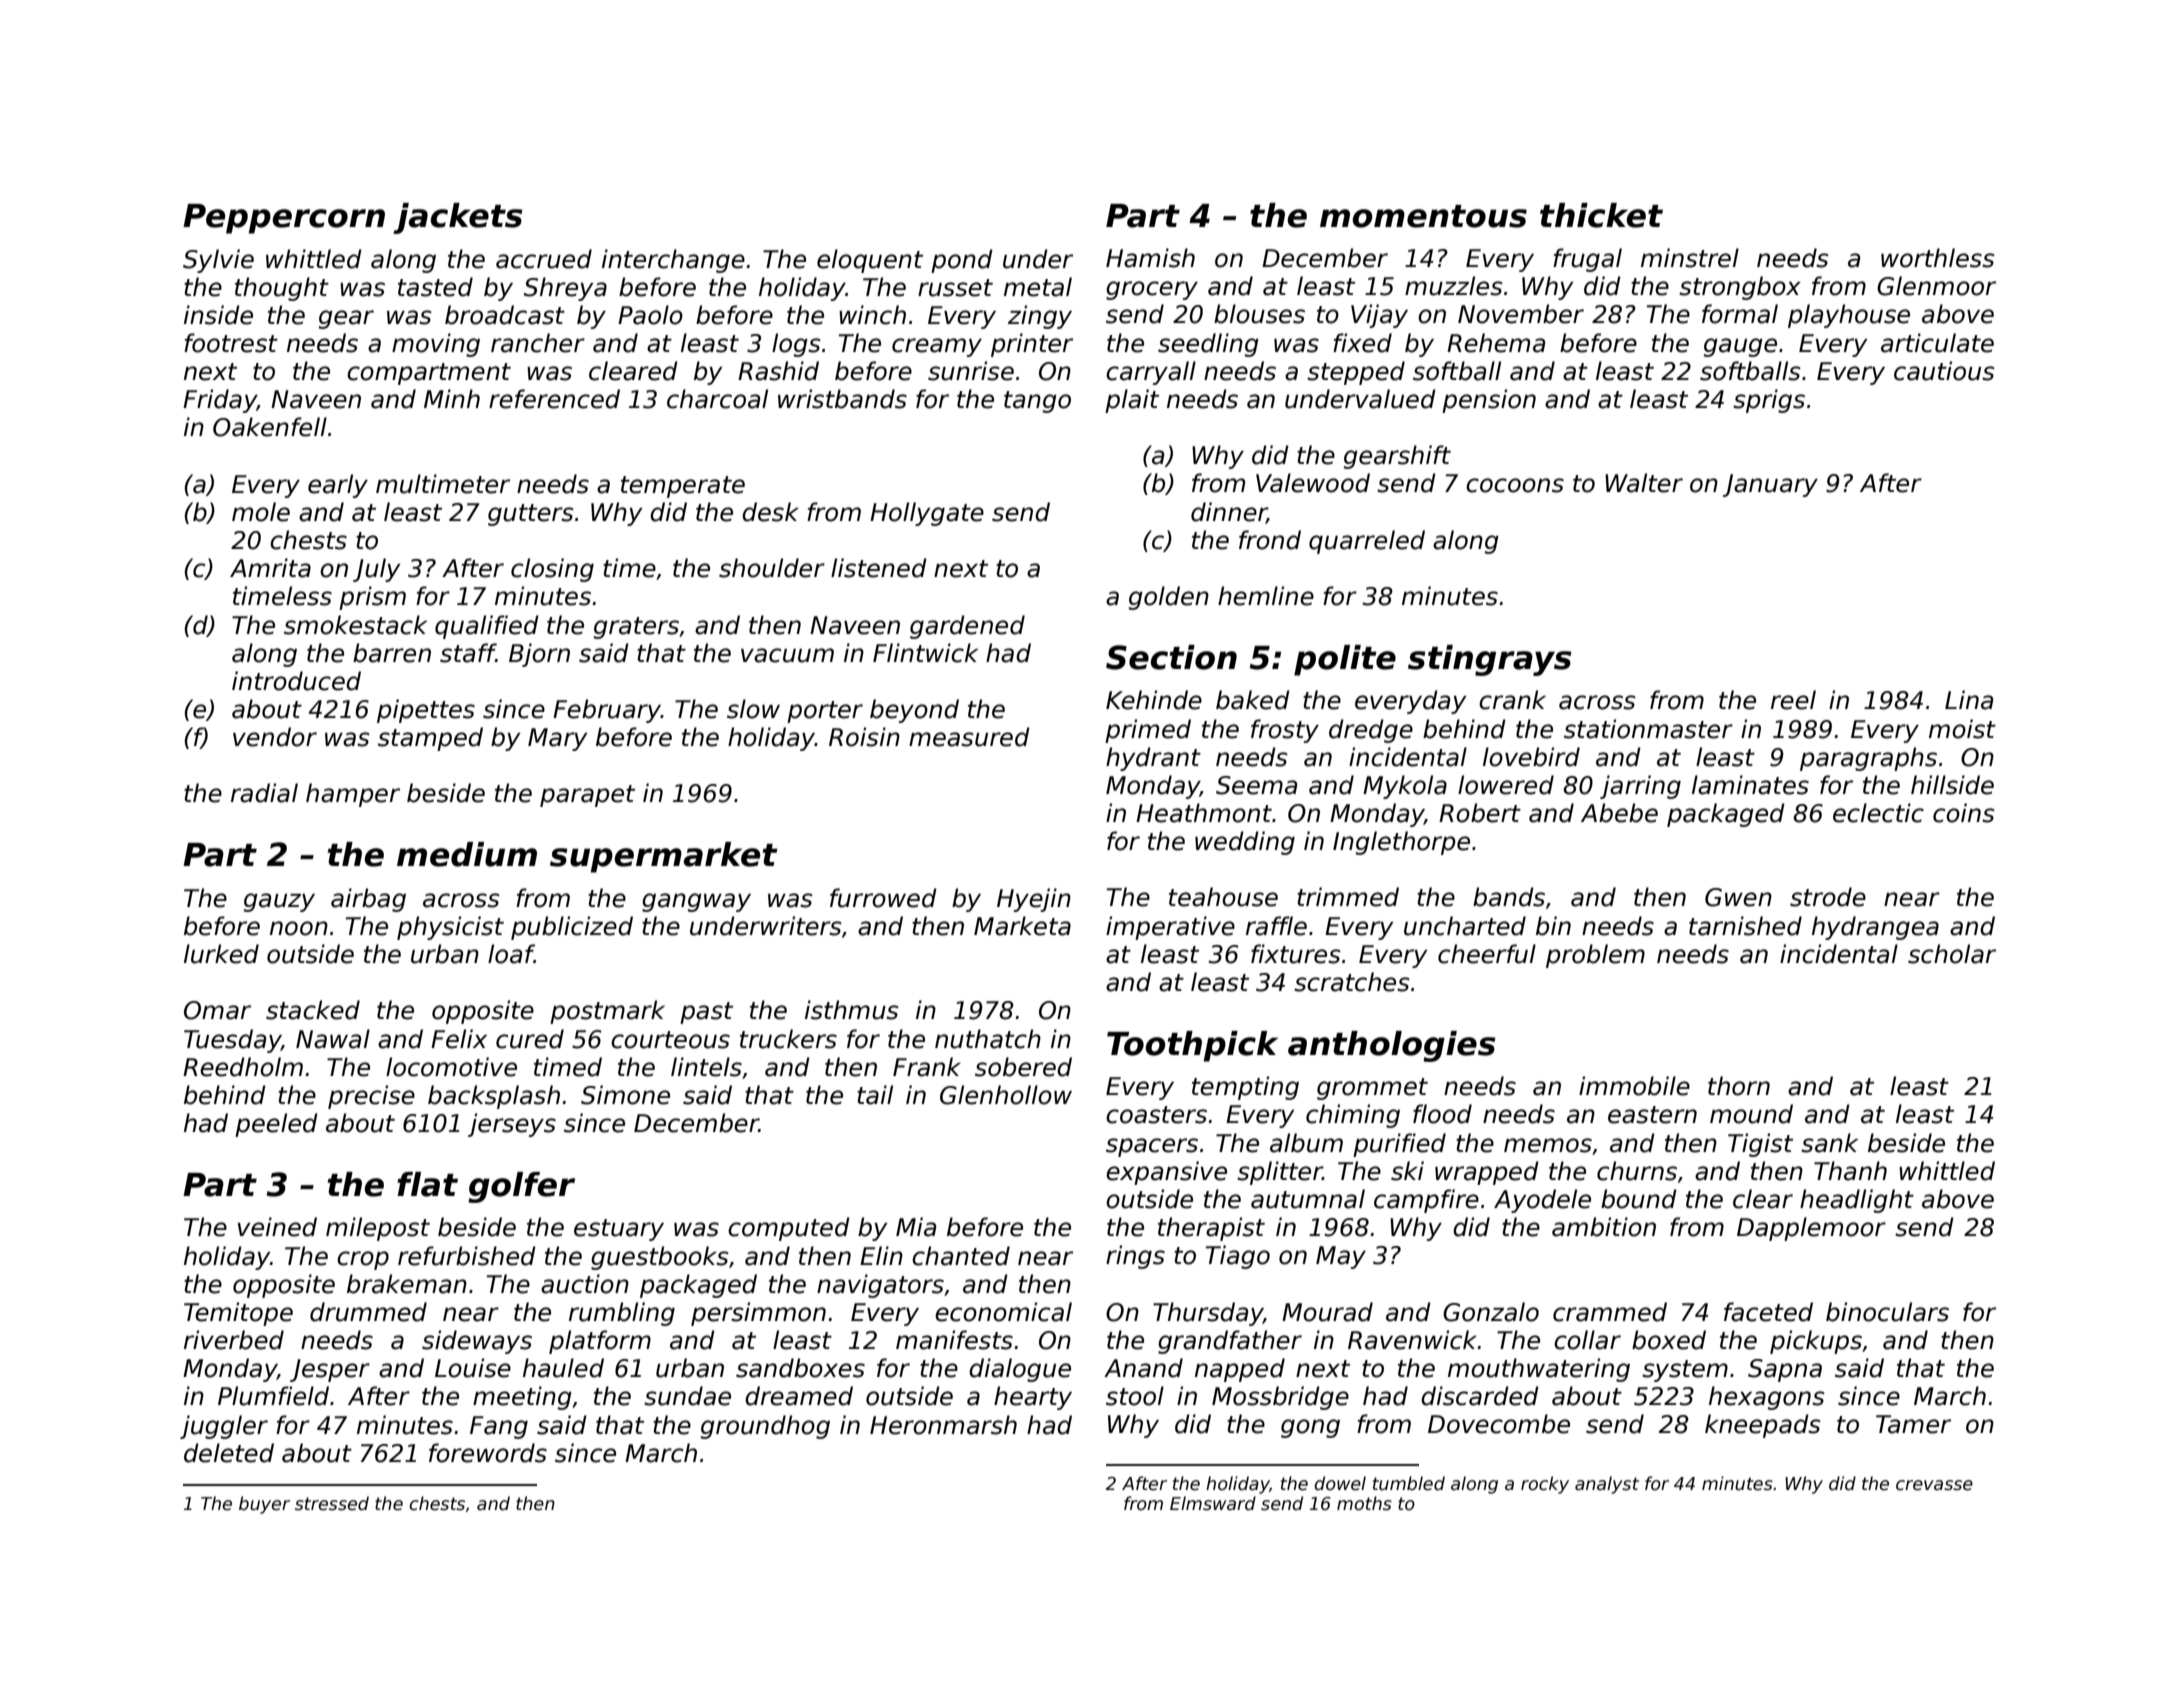  I want to click on crammed, so click(1610, 1312).
